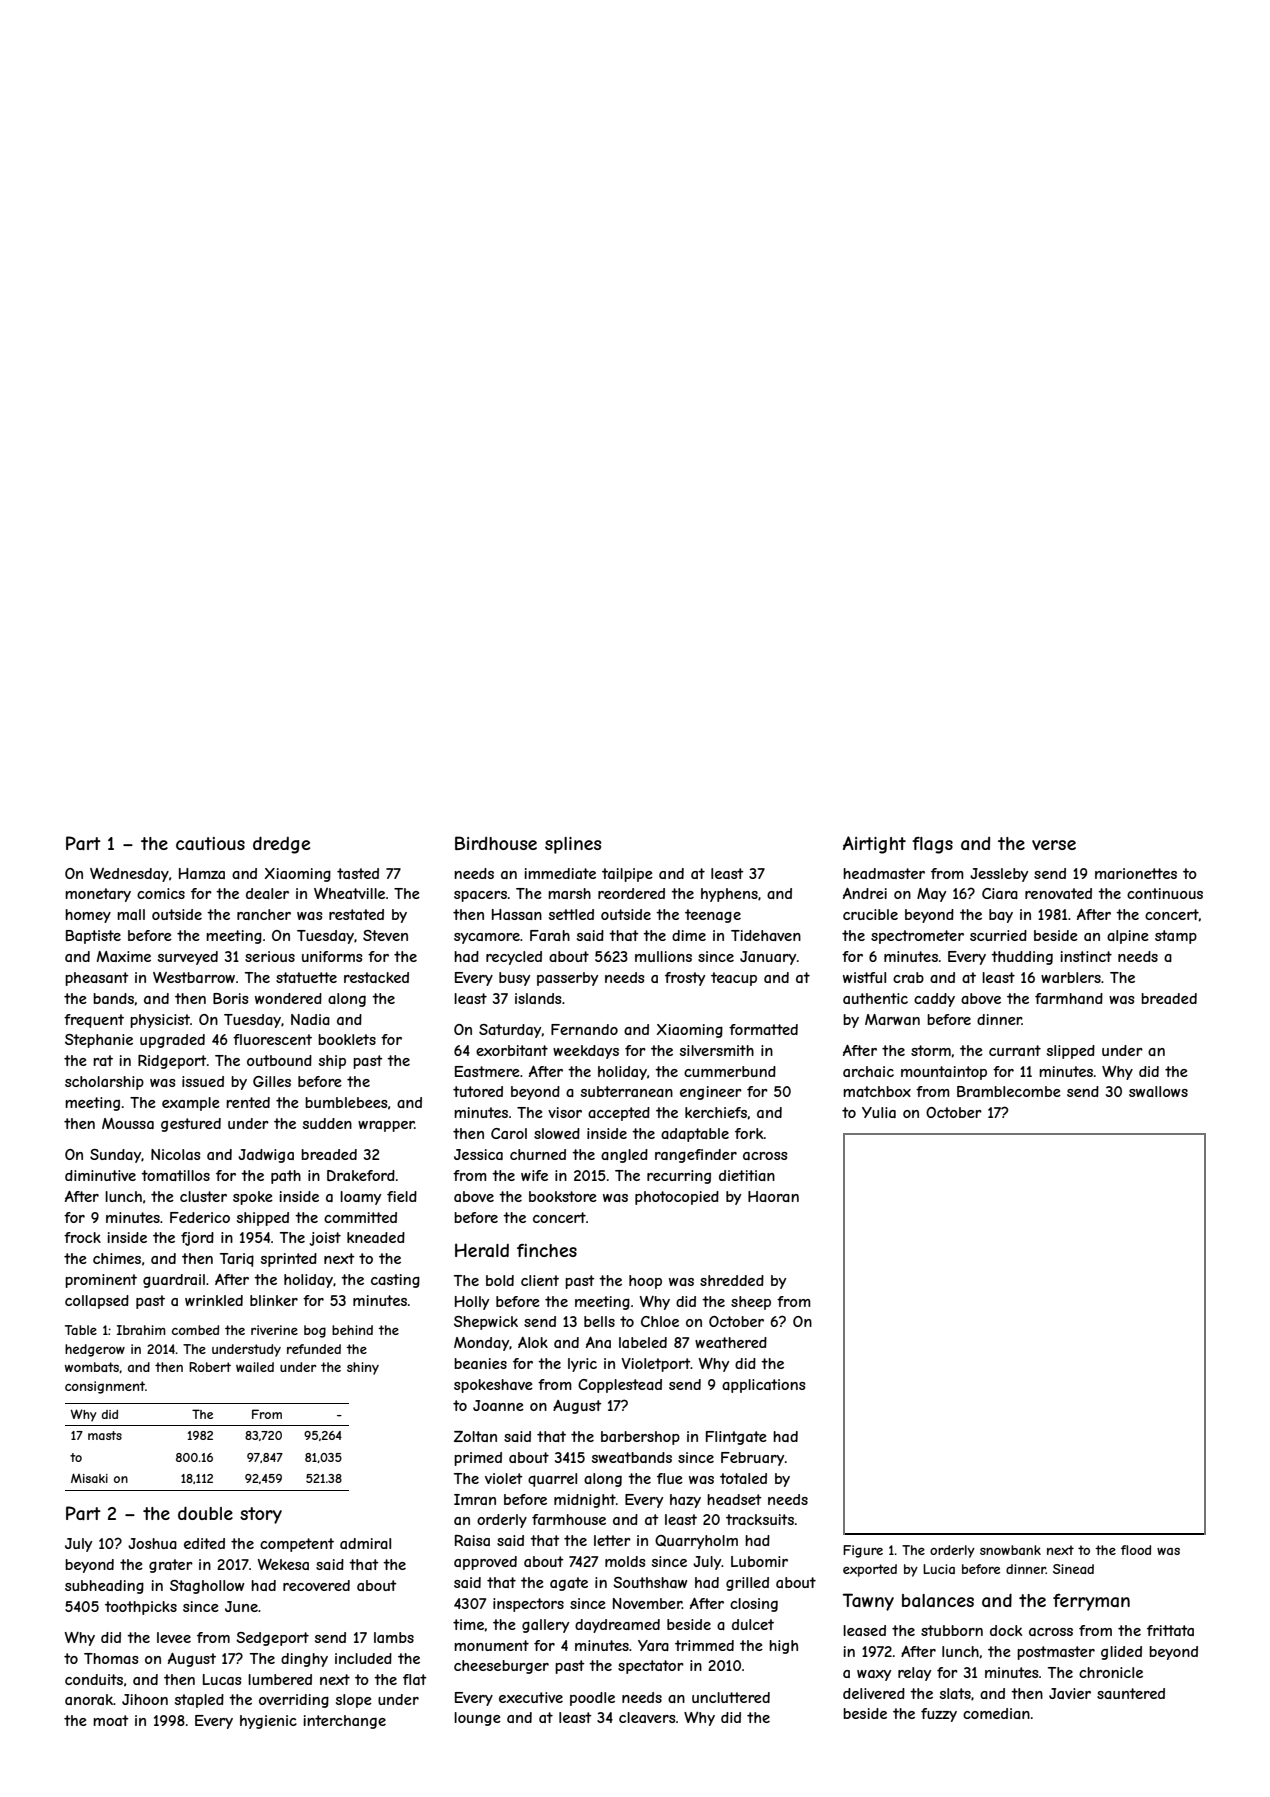  Describe the element at coordinates (584, 1029) in the document. I see `Fernando` at that location.
